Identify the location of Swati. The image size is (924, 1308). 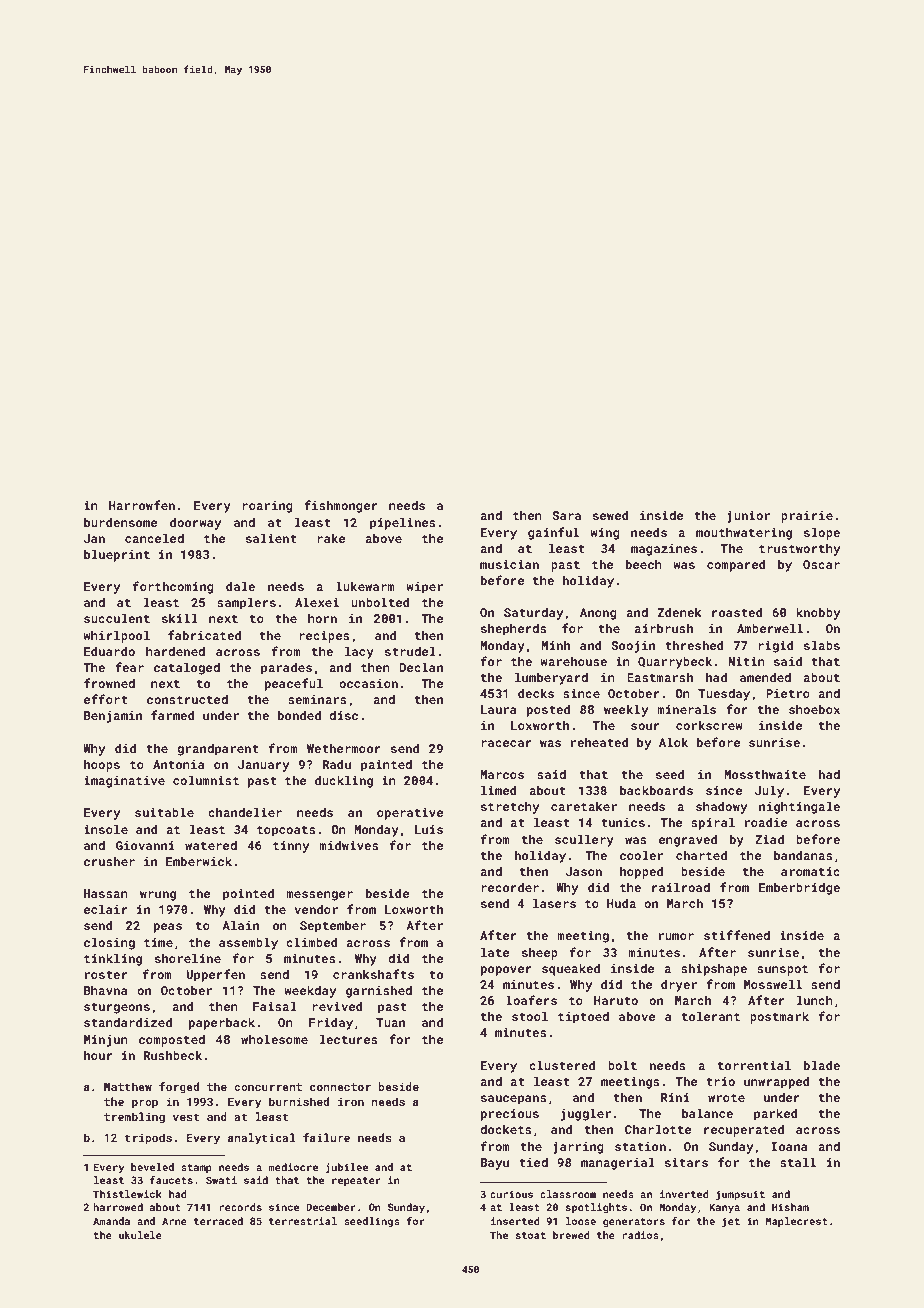
(221, 1180).
